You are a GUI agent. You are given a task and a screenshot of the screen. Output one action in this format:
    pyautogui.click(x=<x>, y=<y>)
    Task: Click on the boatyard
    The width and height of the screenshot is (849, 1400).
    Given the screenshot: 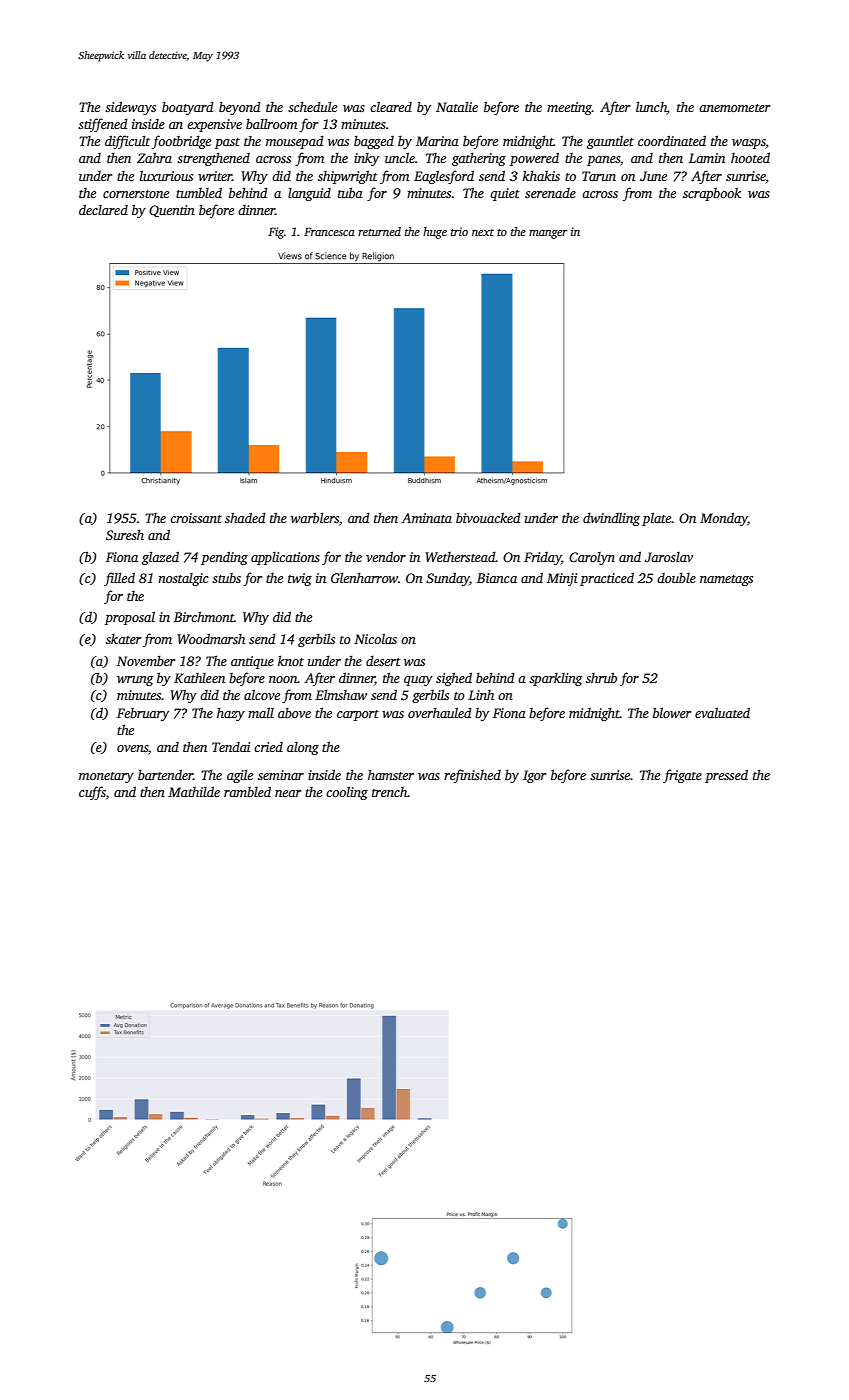 What is the action you would take?
    pyautogui.click(x=188, y=108)
